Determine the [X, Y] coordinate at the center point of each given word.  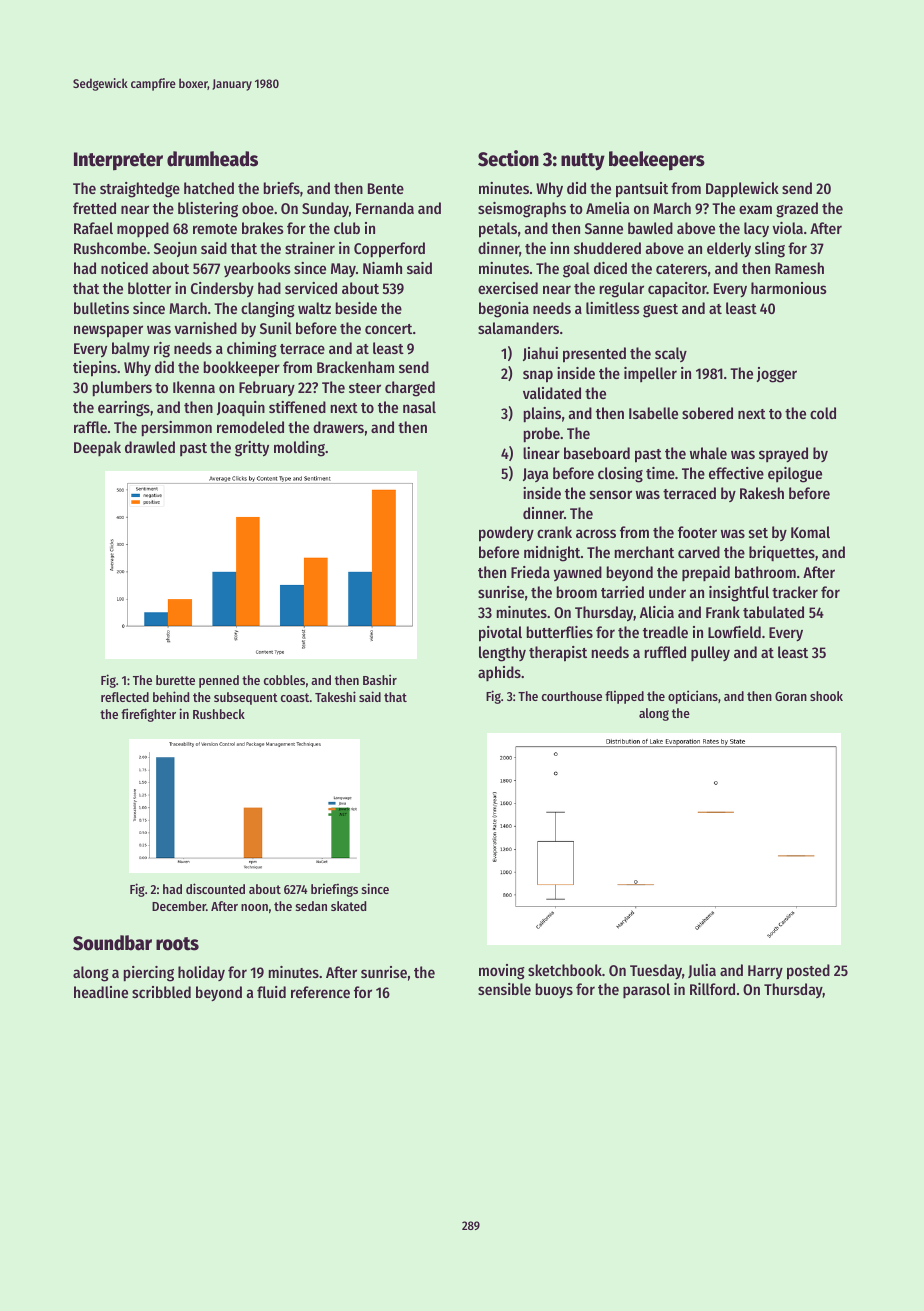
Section [508, 158]
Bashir [380, 679]
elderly [729, 249]
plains [542, 415]
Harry [765, 972]
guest [660, 311]
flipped [624, 697]
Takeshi [335, 696]
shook [826, 696]
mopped [143, 230]
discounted [215, 888]
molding [299, 449]
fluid [271, 992]
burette [175, 680]
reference [320, 992]
